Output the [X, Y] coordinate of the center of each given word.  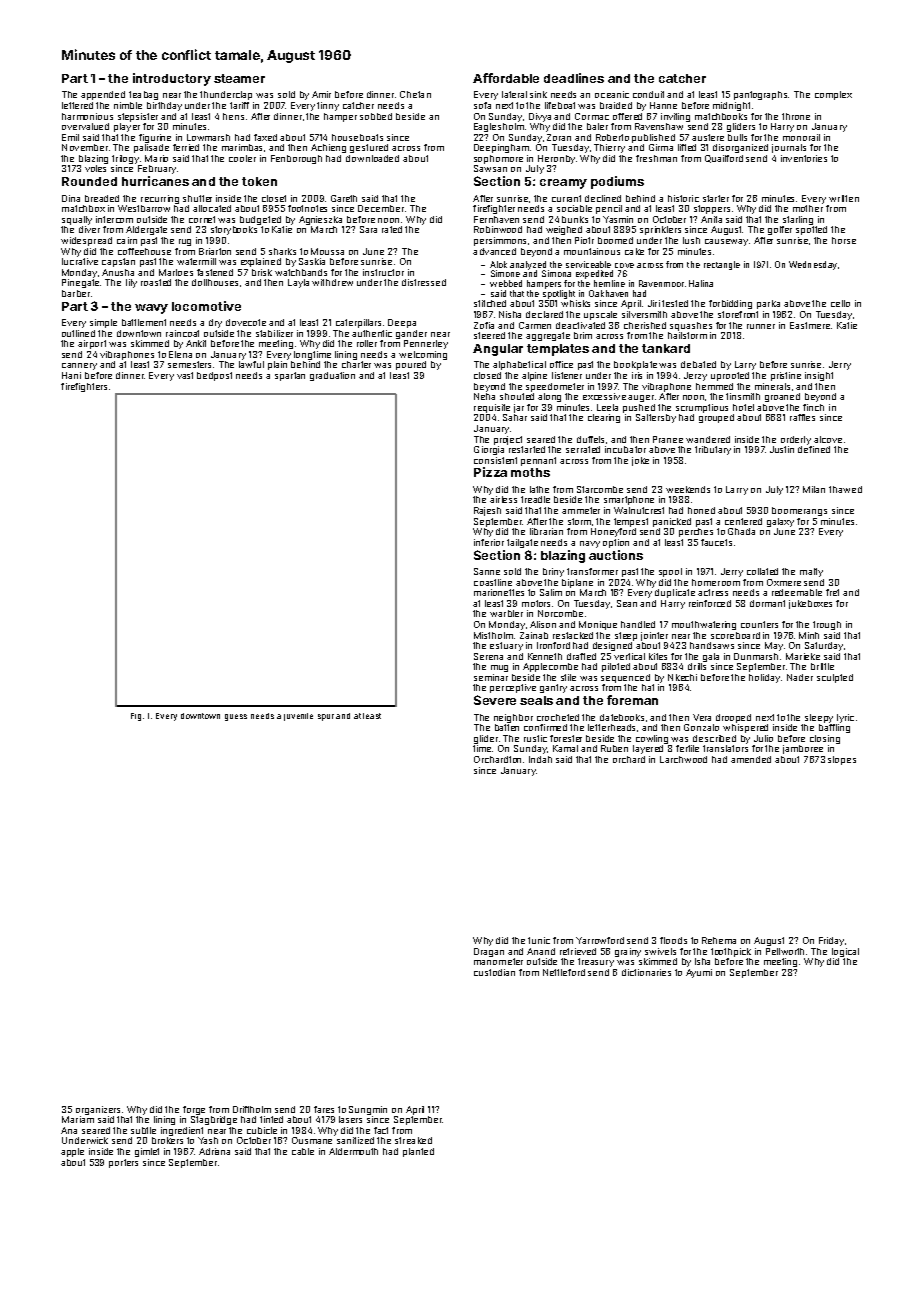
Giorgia [489, 450]
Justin [782, 449]
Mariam [78, 1119]
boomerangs [799, 511]
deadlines [574, 78]
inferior [489, 542]
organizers [98, 1110]
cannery [79, 366]
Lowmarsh [208, 137]
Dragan [489, 952]
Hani [71, 375]
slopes [842, 760]
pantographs [761, 95]
